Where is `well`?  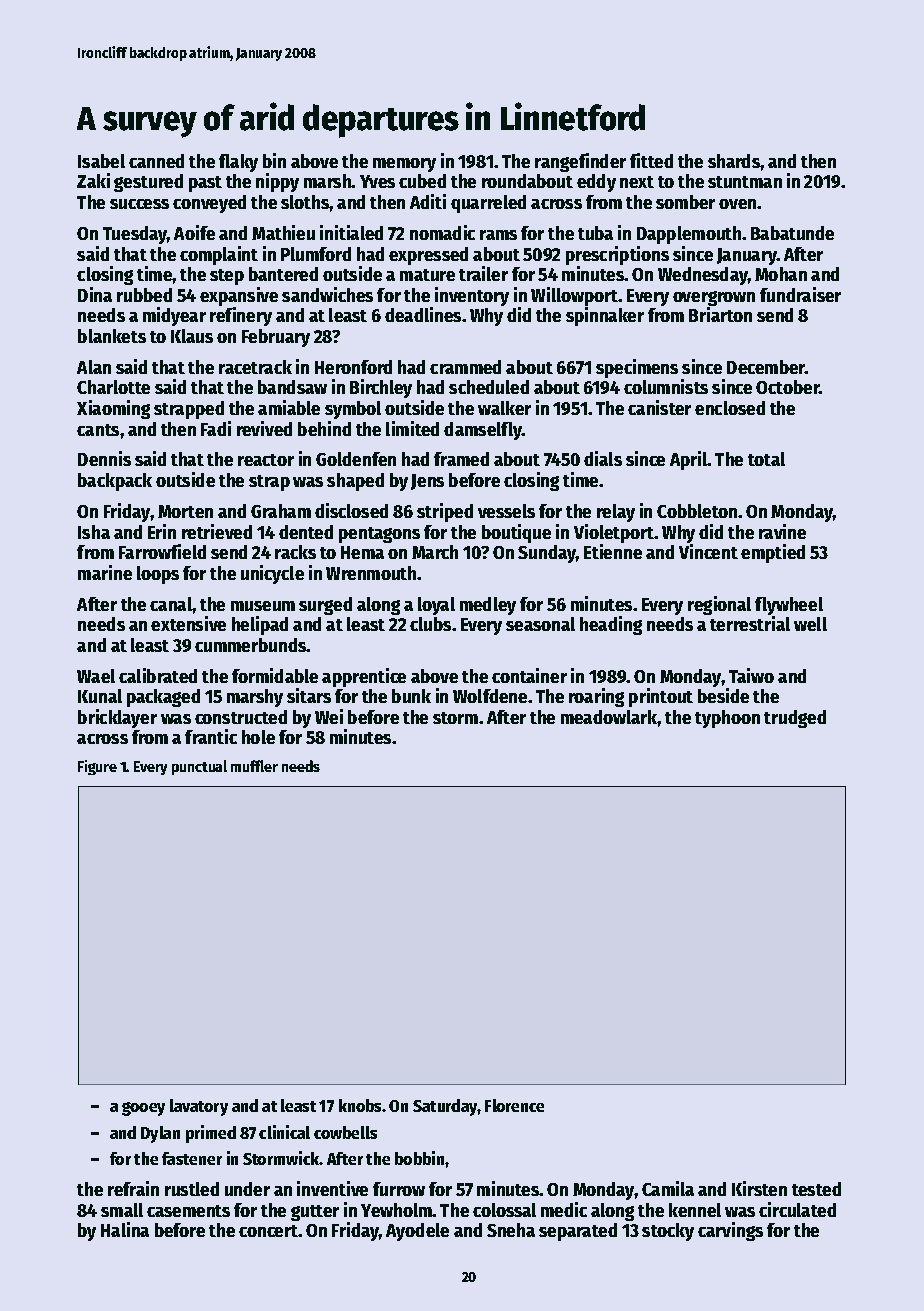
well is located at coordinates (810, 624).
